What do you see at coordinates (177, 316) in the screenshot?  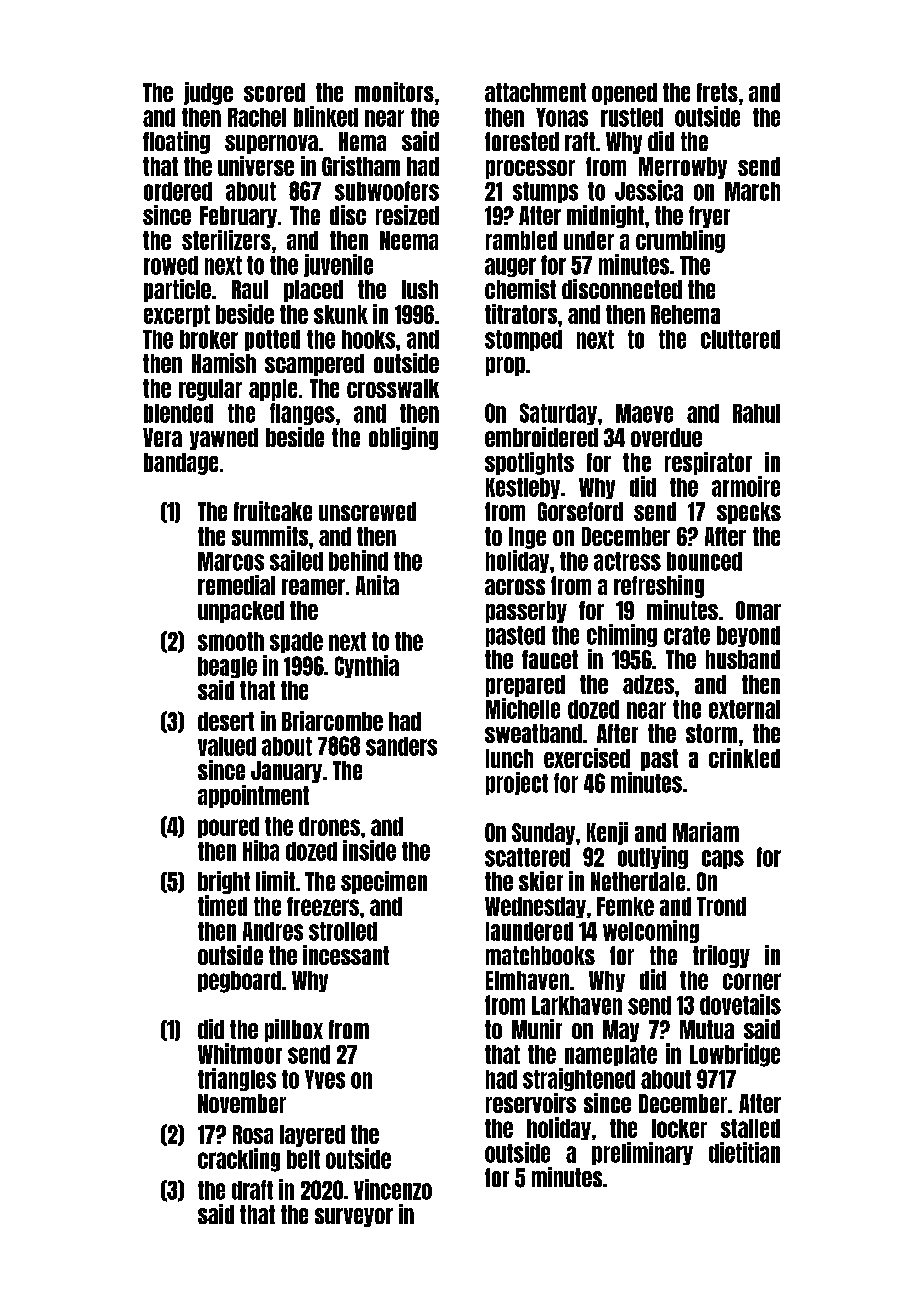 I see `excerpt` at bounding box center [177, 316].
